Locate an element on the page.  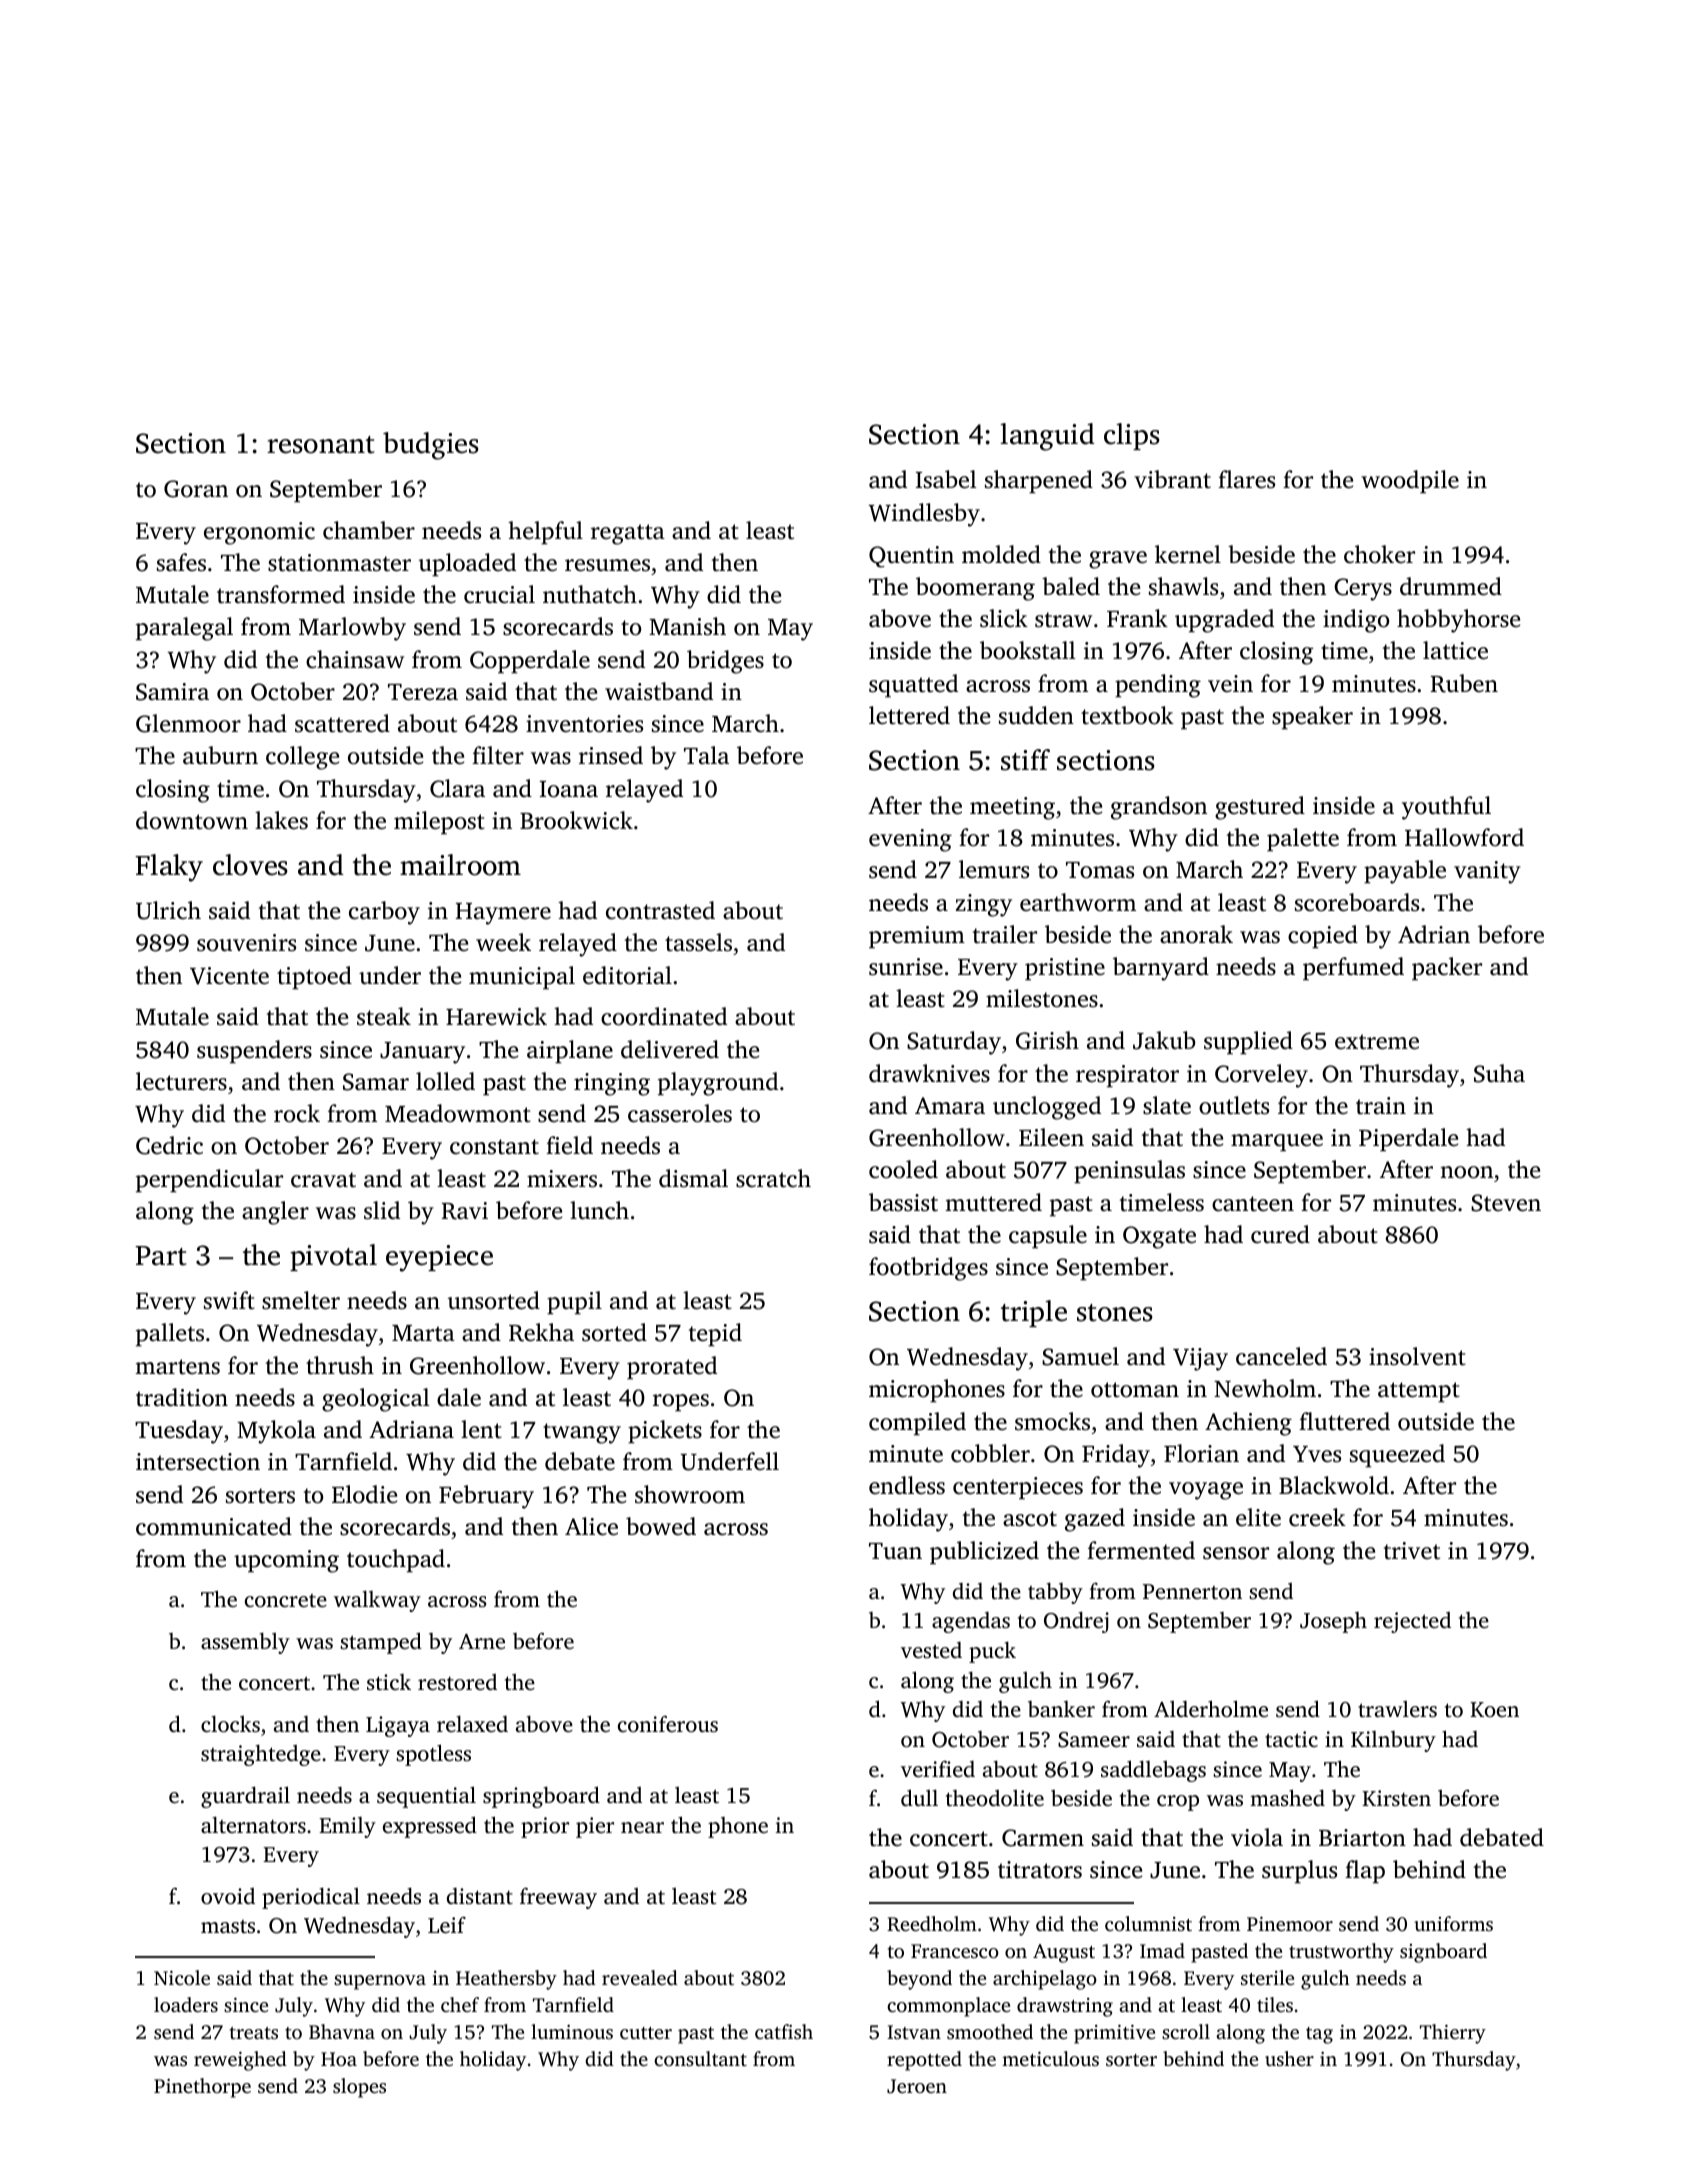
tabby is located at coordinates (1055, 1593).
